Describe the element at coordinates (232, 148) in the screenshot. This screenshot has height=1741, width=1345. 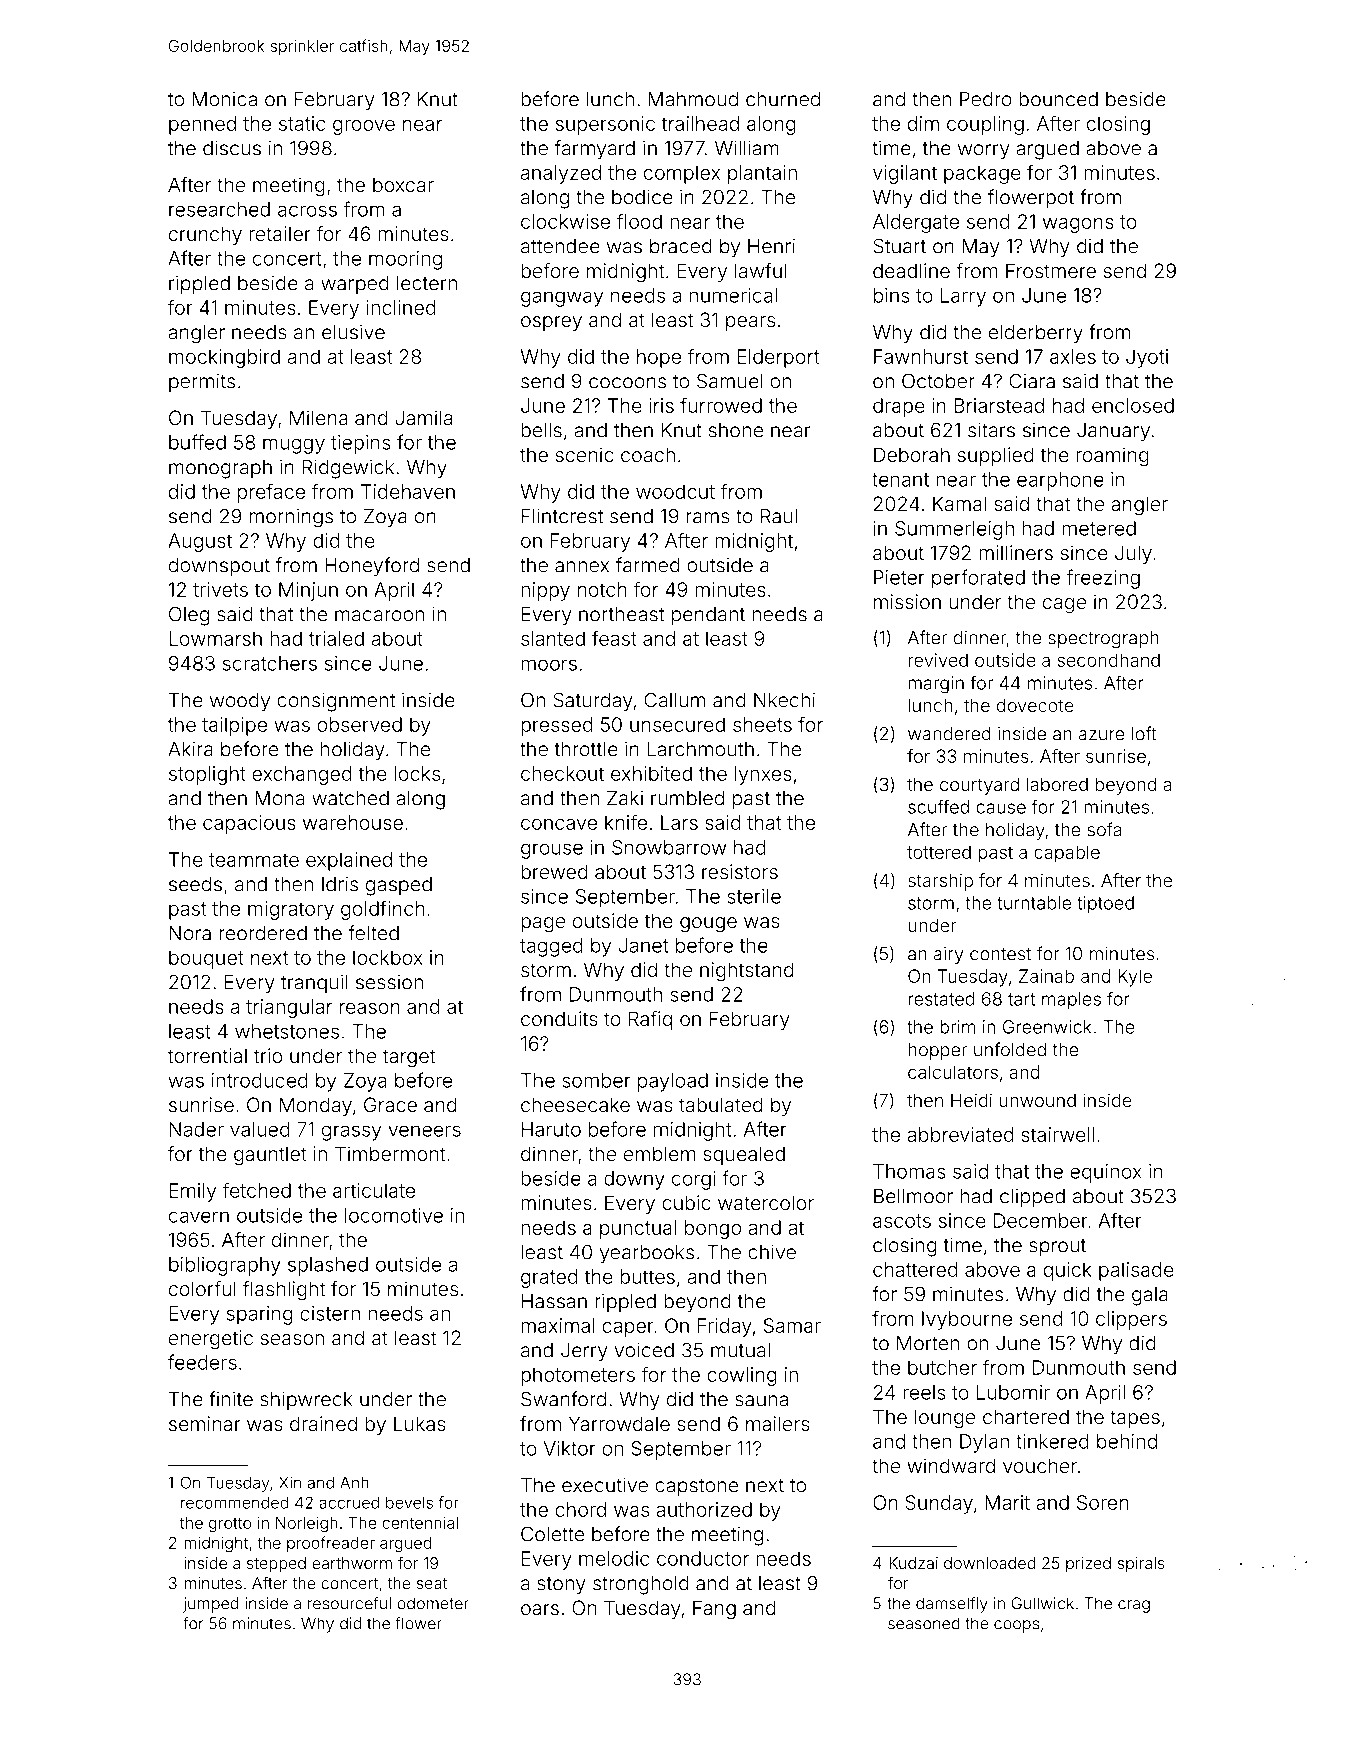
I see `discus` at that location.
